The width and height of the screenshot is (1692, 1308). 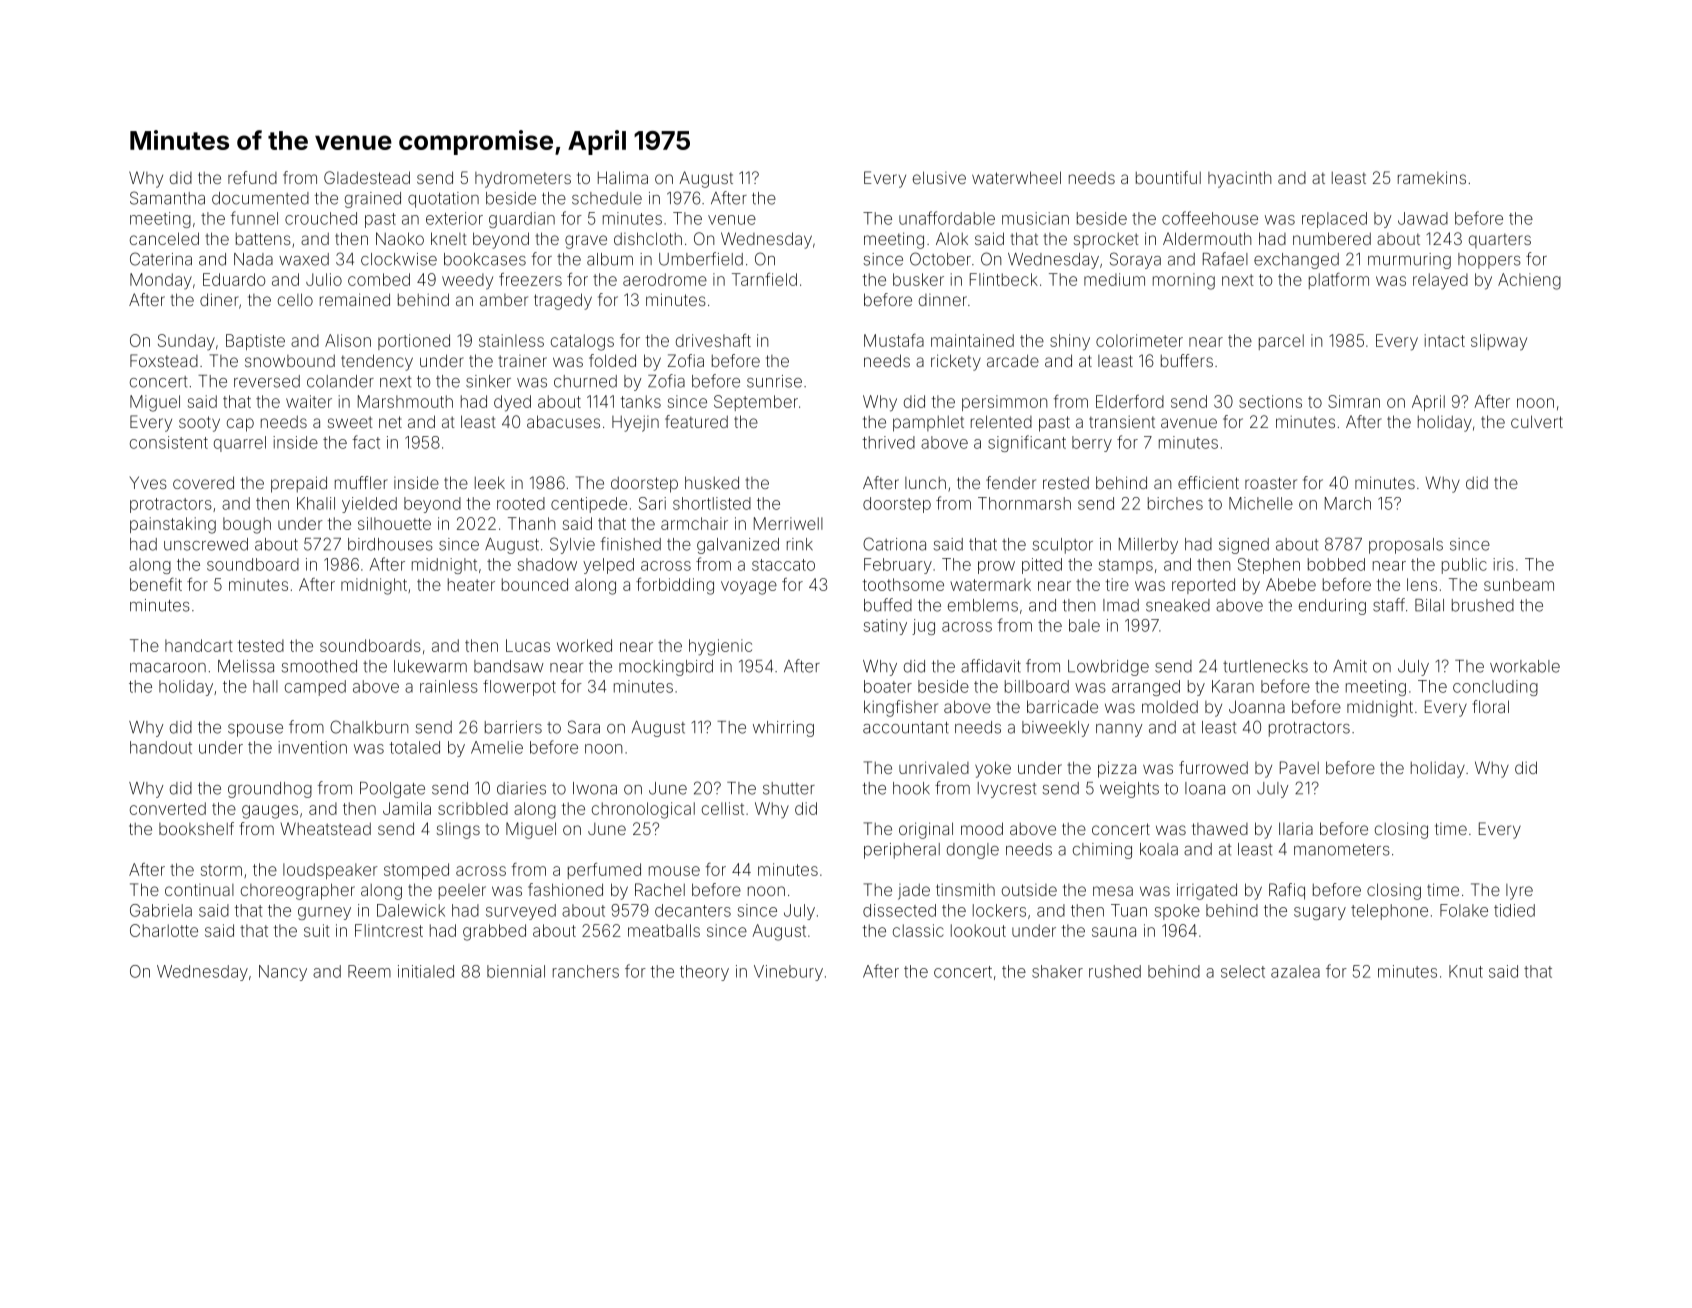 What do you see at coordinates (186, 342) in the screenshot?
I see `Sunday` at bounding box center [186, 342].
